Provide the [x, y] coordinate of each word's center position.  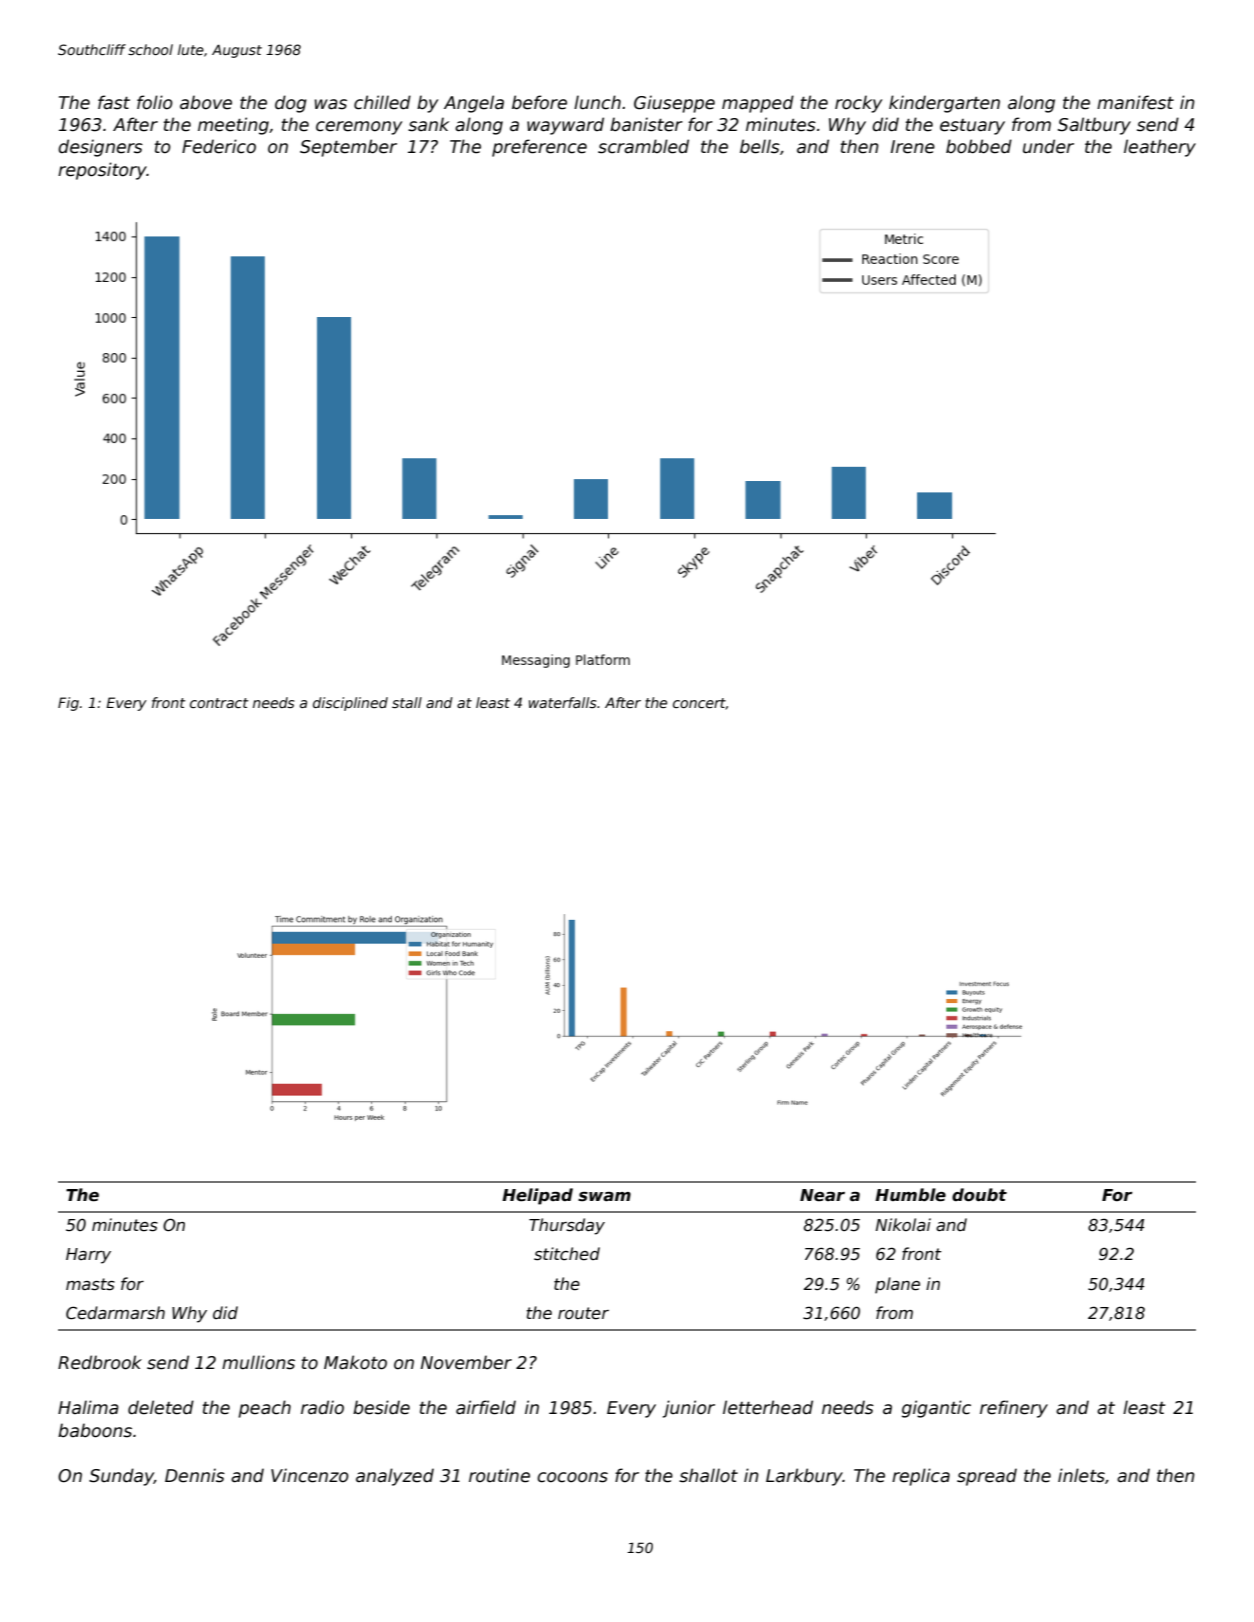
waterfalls [562, 702]
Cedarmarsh [115, 1313]
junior [689, 1409]
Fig [68, 704]
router [583, 1313]
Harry [88, 1256]
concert [699, 704]
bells [760, 146]
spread [987, 1477]
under [1048, 146]
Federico [219, 146]
